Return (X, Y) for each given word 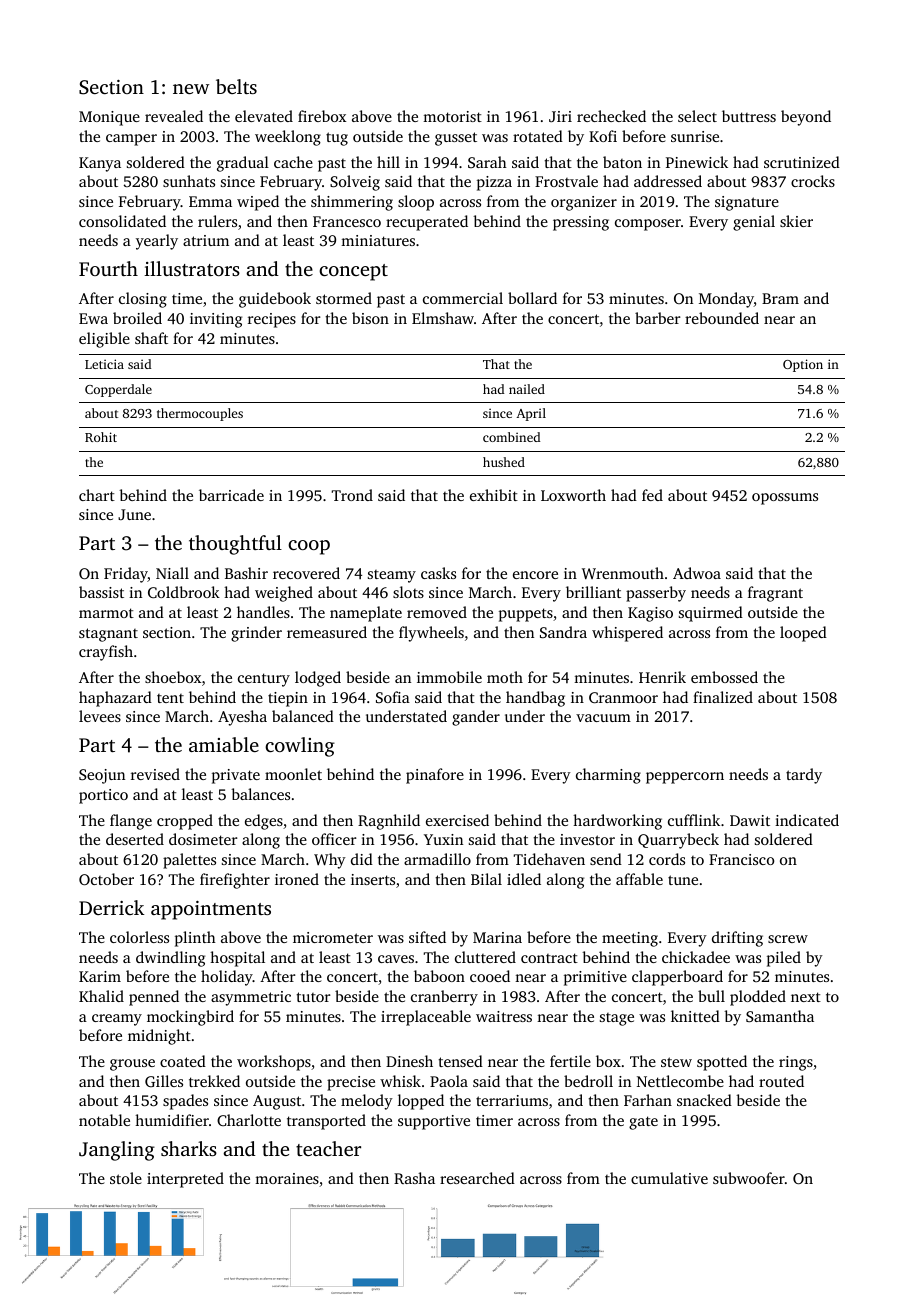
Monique (109, 118)
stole (126, 1178)
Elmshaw (443, 318)
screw (788, 939)
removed (437, 612)
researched (477, 1178)
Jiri (560, 116)
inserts (373, 879)
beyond (806, 118)
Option (803, 365)
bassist (101, 592)
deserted (135, 839)
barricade (231, 495)
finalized (723, 697)
